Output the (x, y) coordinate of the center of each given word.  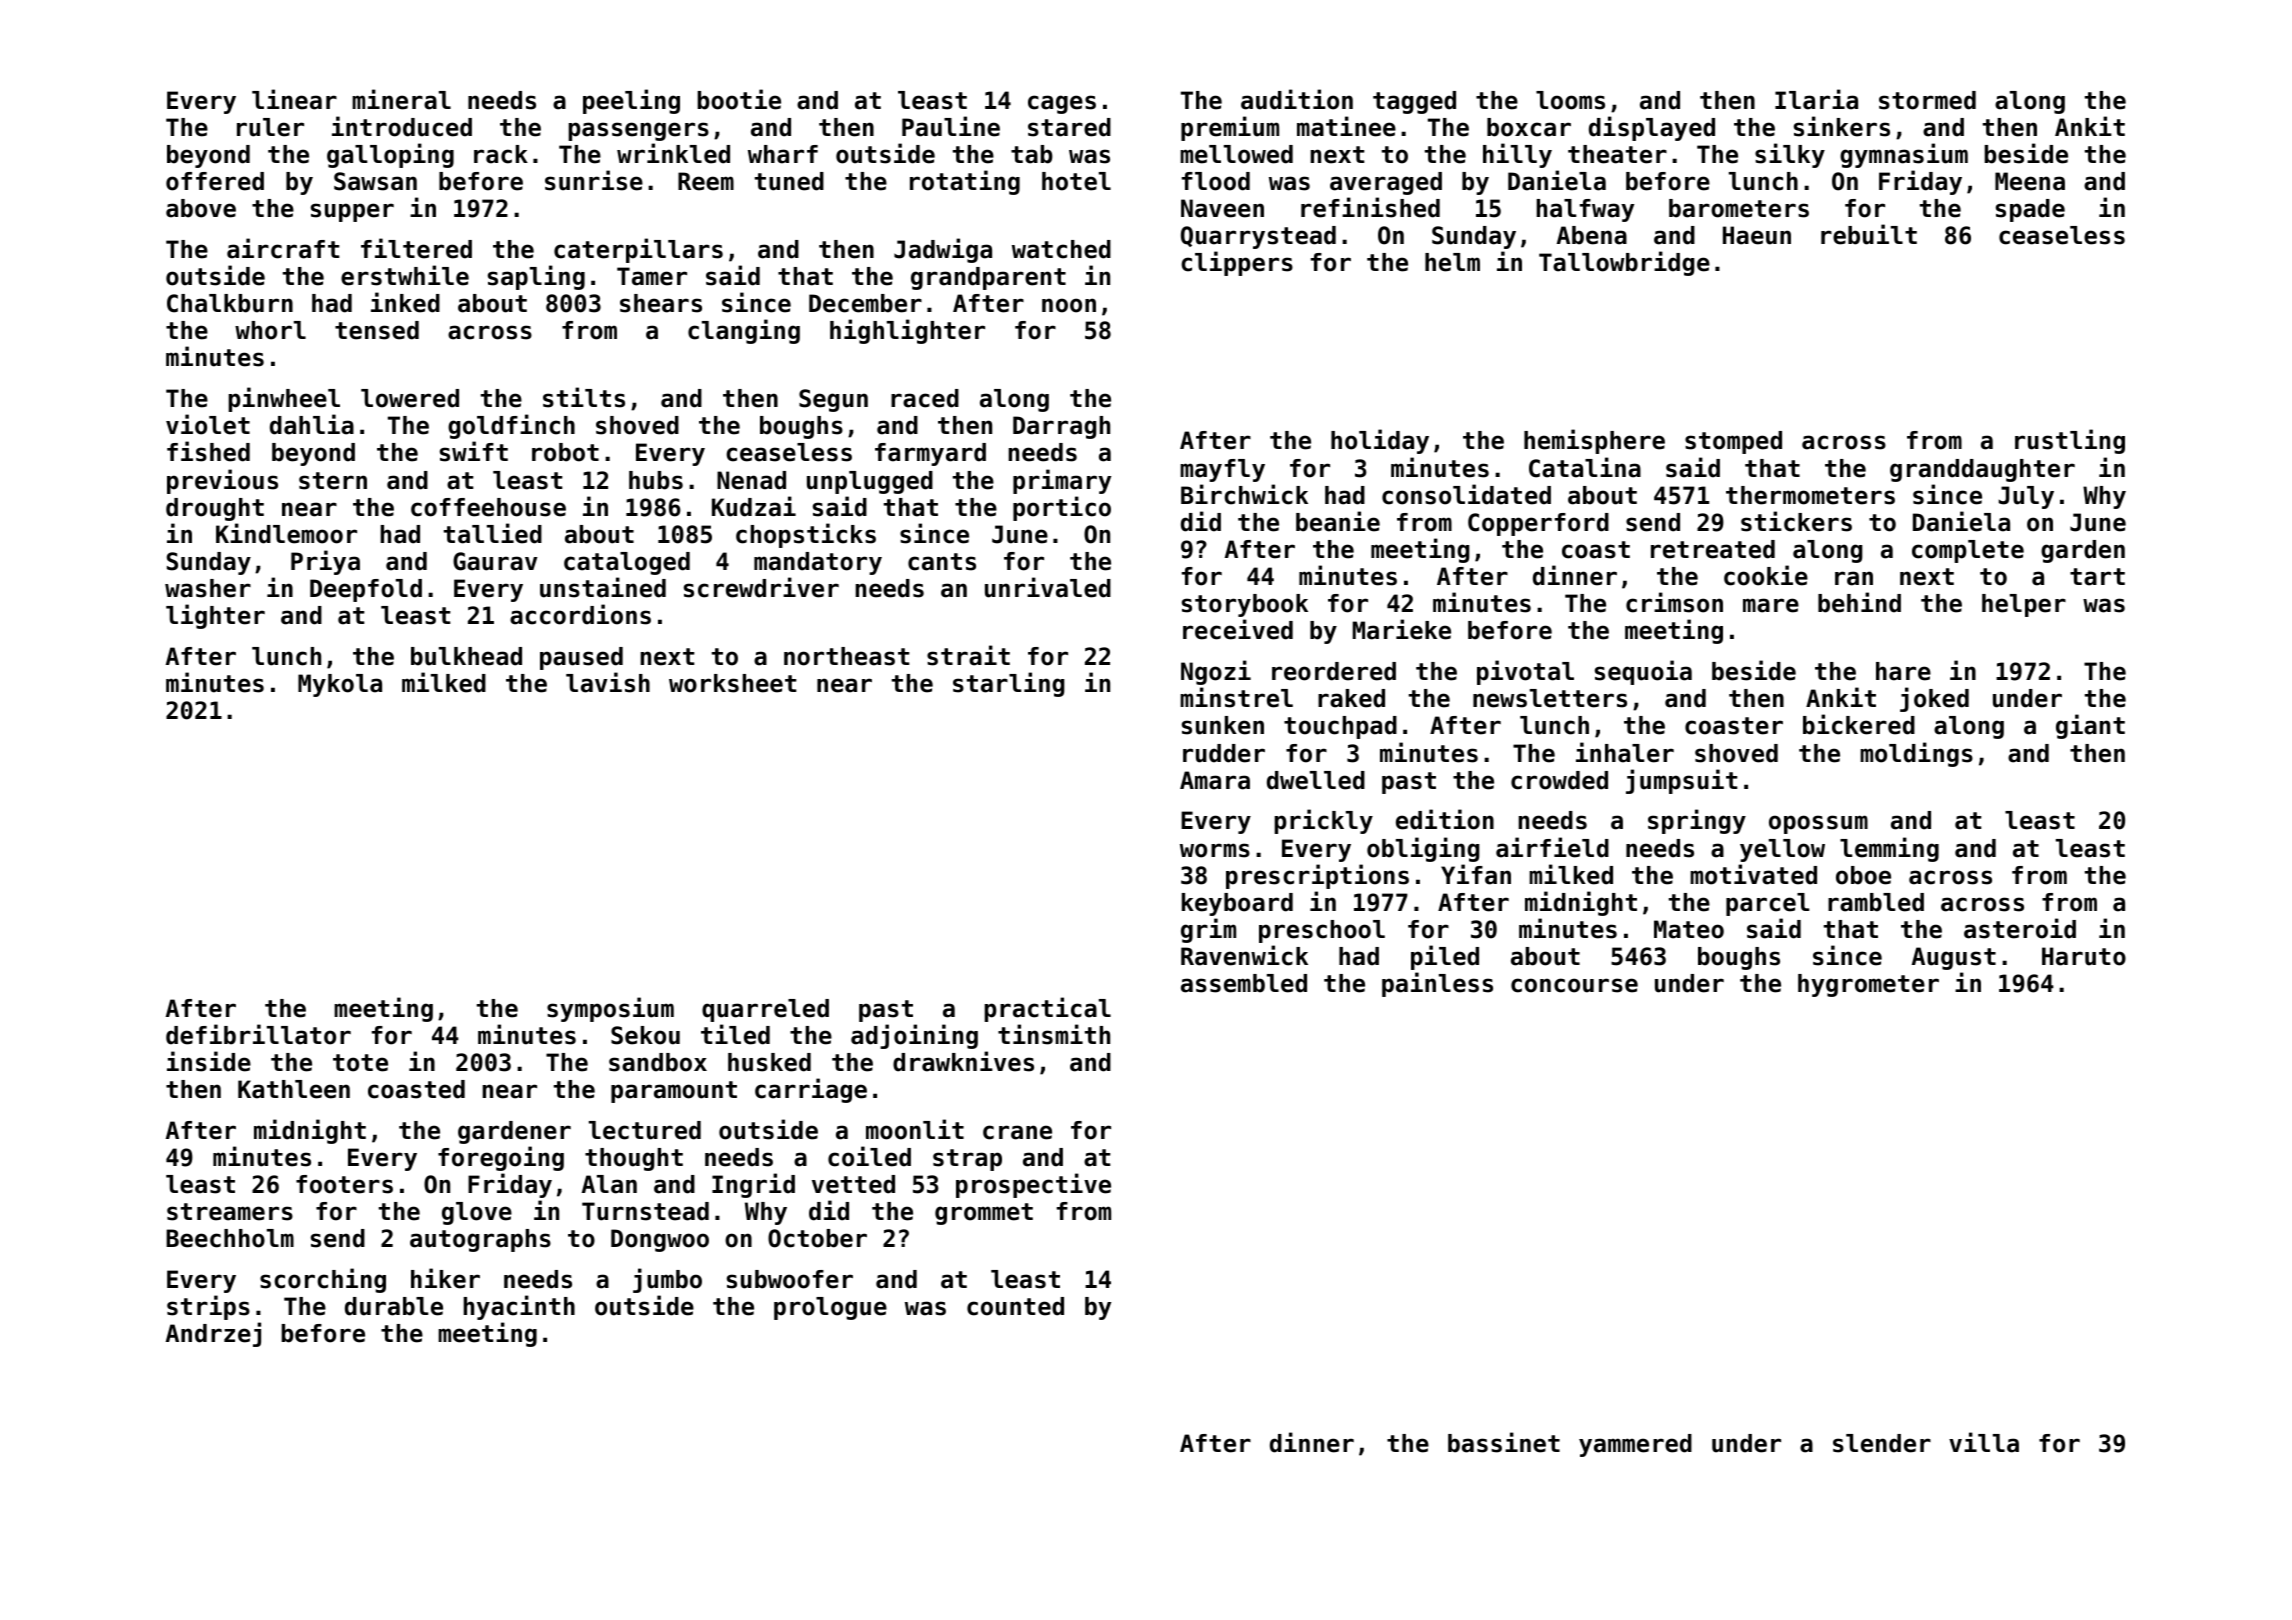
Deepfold (366, 590)
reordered (1334, 671)
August (1954, 958)
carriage (811, 1090)
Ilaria (1816, 99)
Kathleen (294, 1089)
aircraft (283, 248)
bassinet (1504, 1442)
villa (1984, 1442)
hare (1903, 671)
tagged (1414, 102)
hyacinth (519, 1307)
